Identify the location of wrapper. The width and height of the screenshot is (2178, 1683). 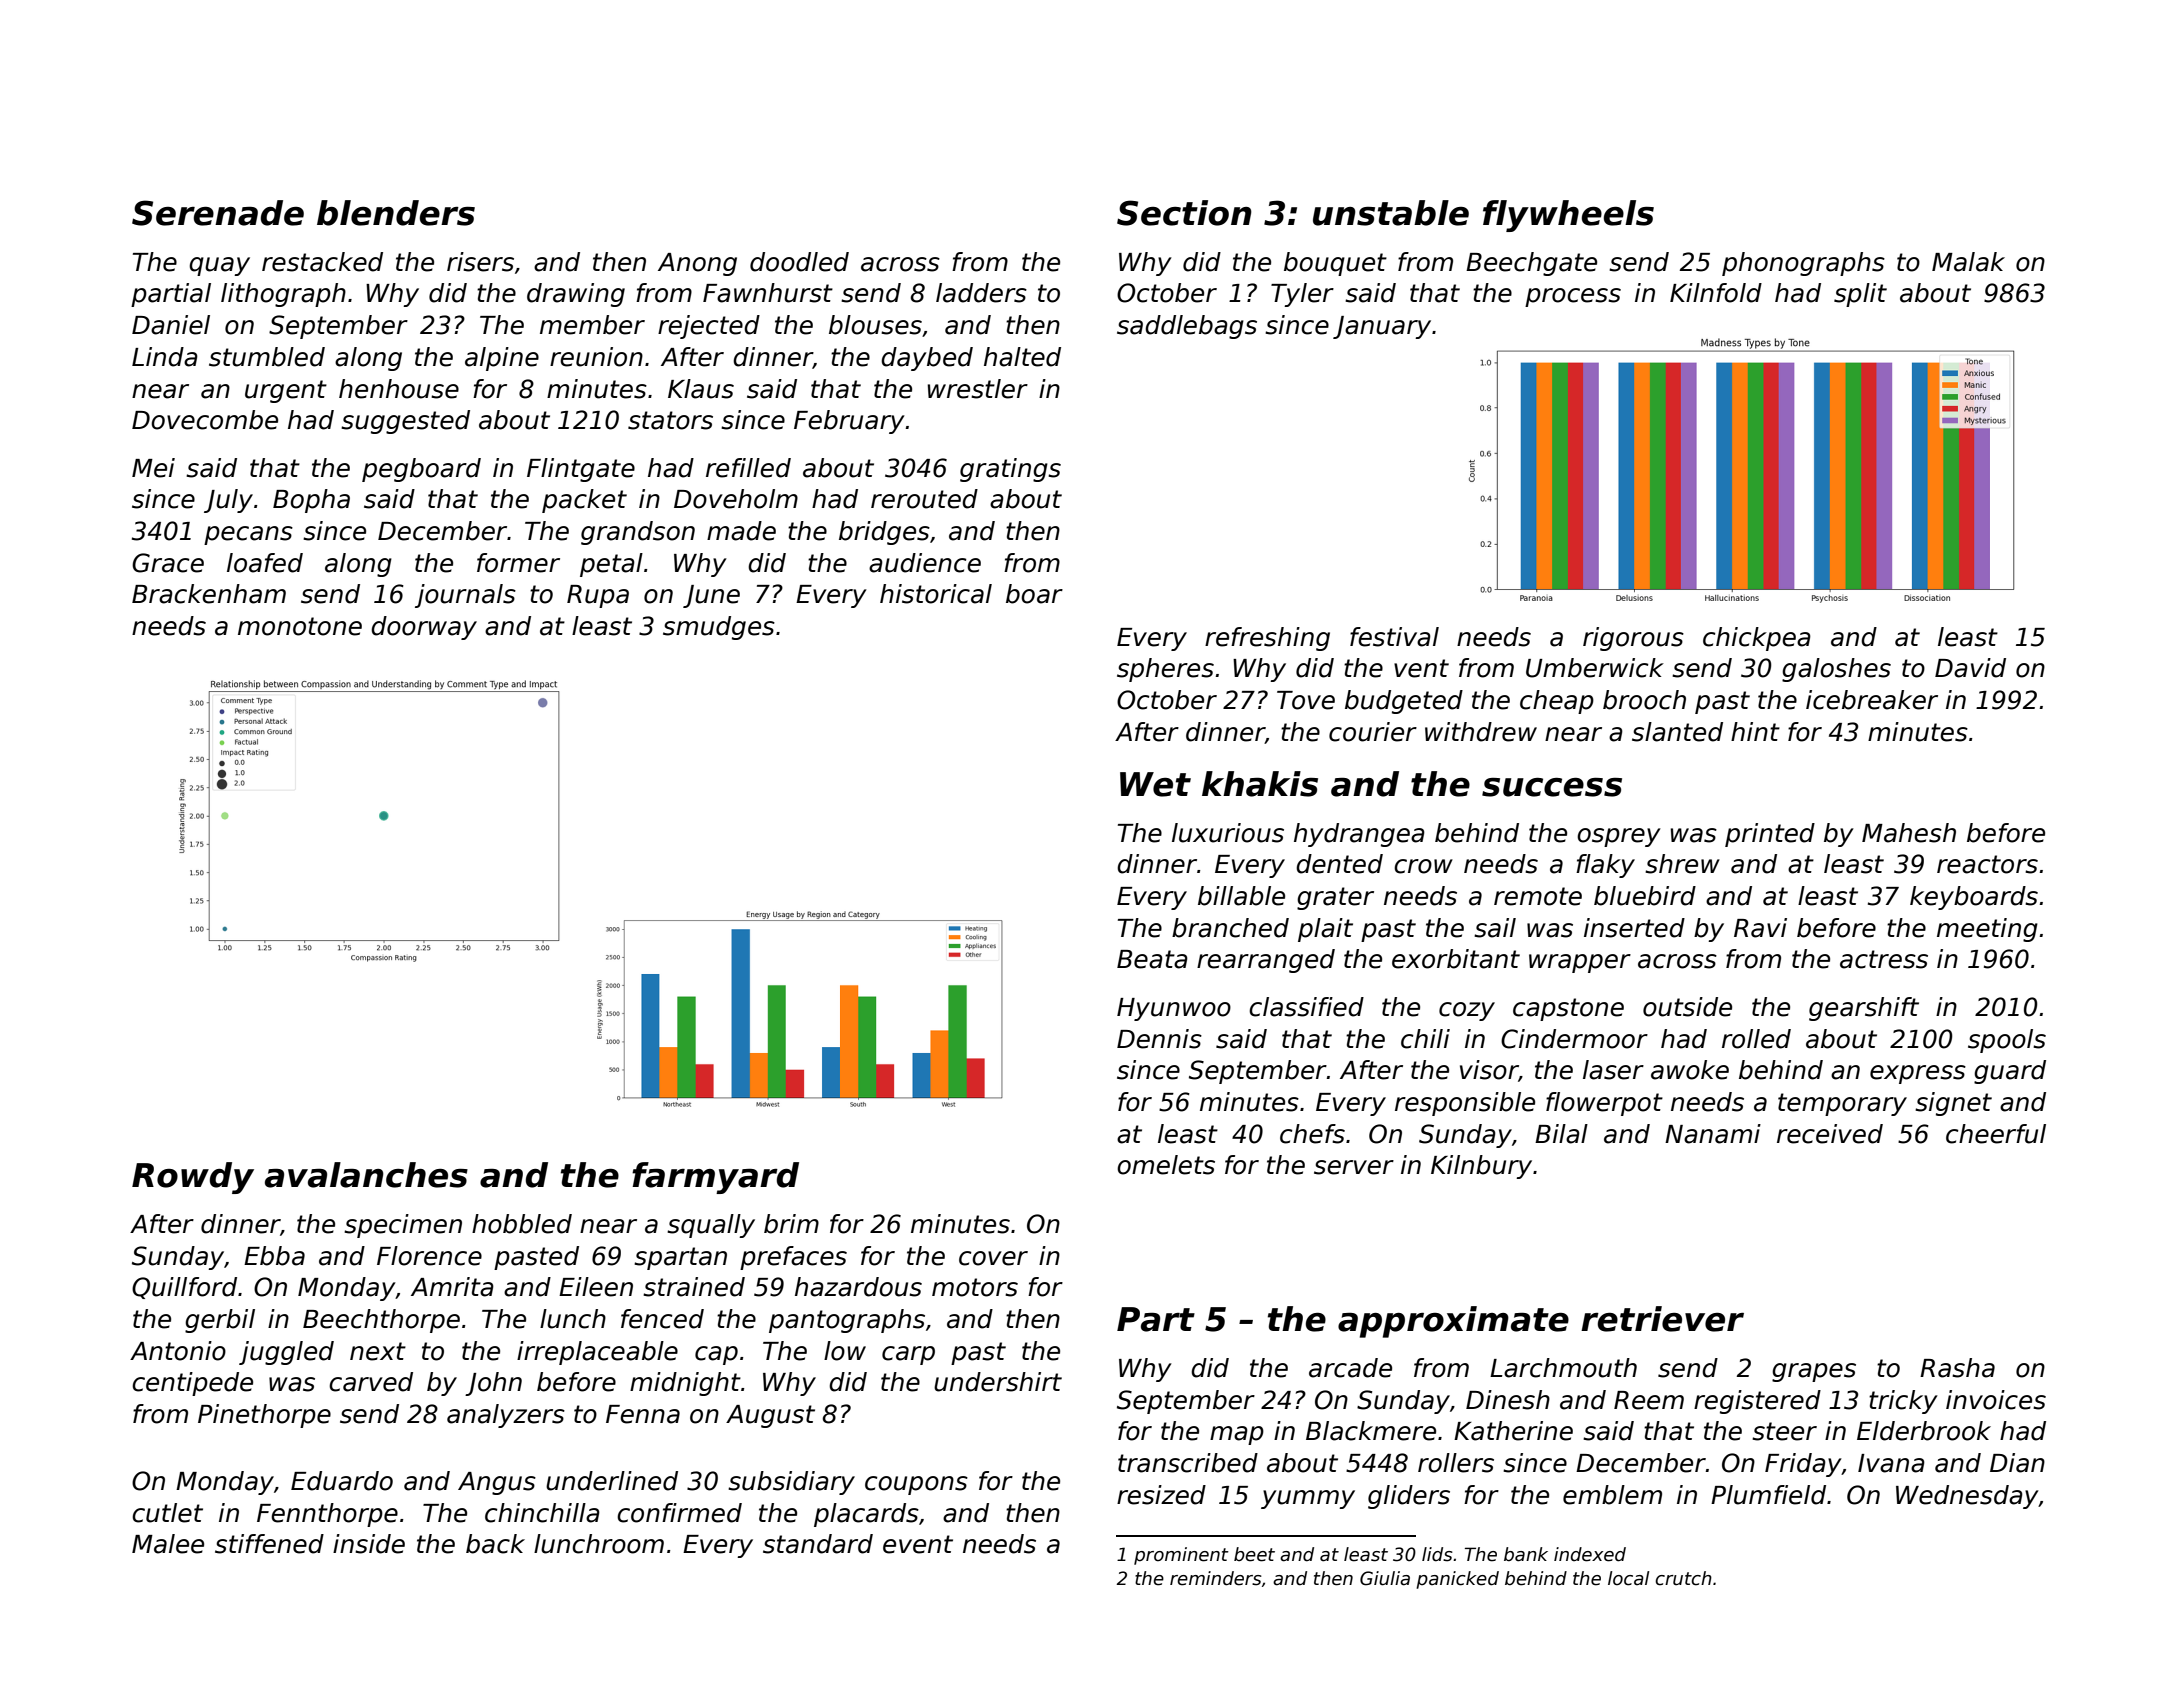
(1580, 963).
